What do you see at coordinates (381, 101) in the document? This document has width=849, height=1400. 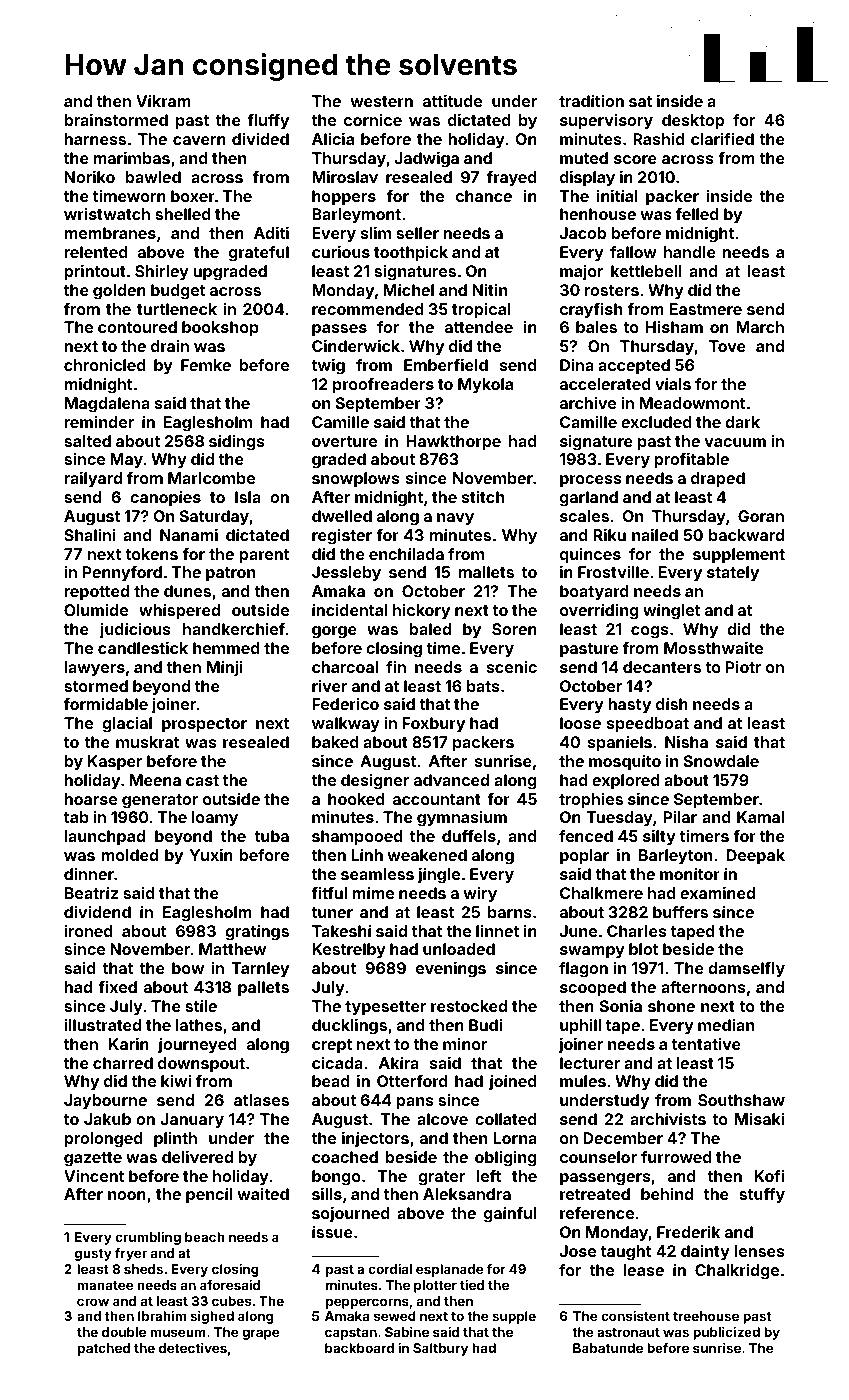 I see `western` at bounding box center [381, 101].
